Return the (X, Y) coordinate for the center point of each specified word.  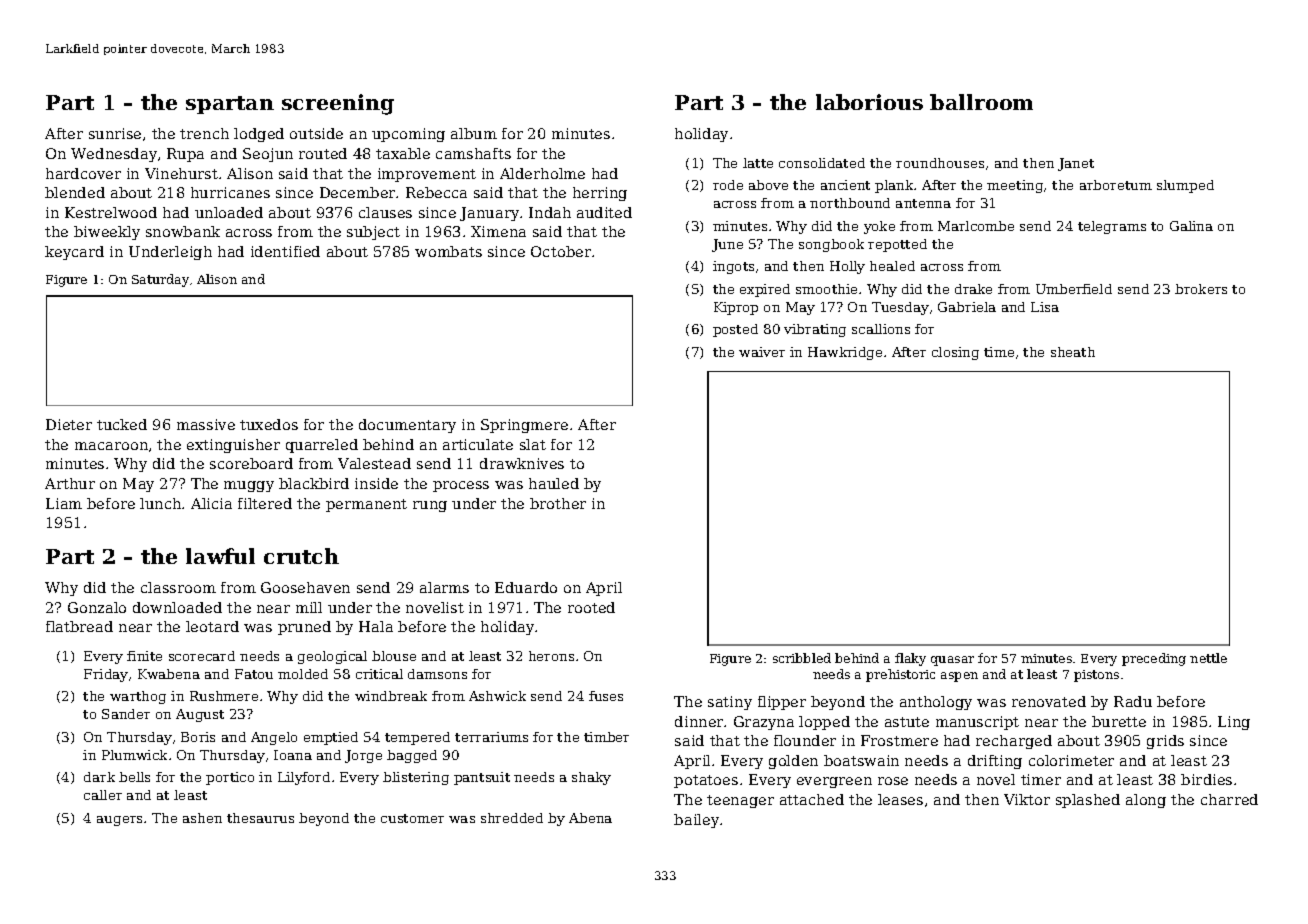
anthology (936, 703)
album (474, 133)
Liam (64, 503)
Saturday (160, 280)
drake (973, 289)
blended (75, 192)
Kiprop (736, 308)
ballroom (981, 102)
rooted (591, 607)
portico (230, 778)
